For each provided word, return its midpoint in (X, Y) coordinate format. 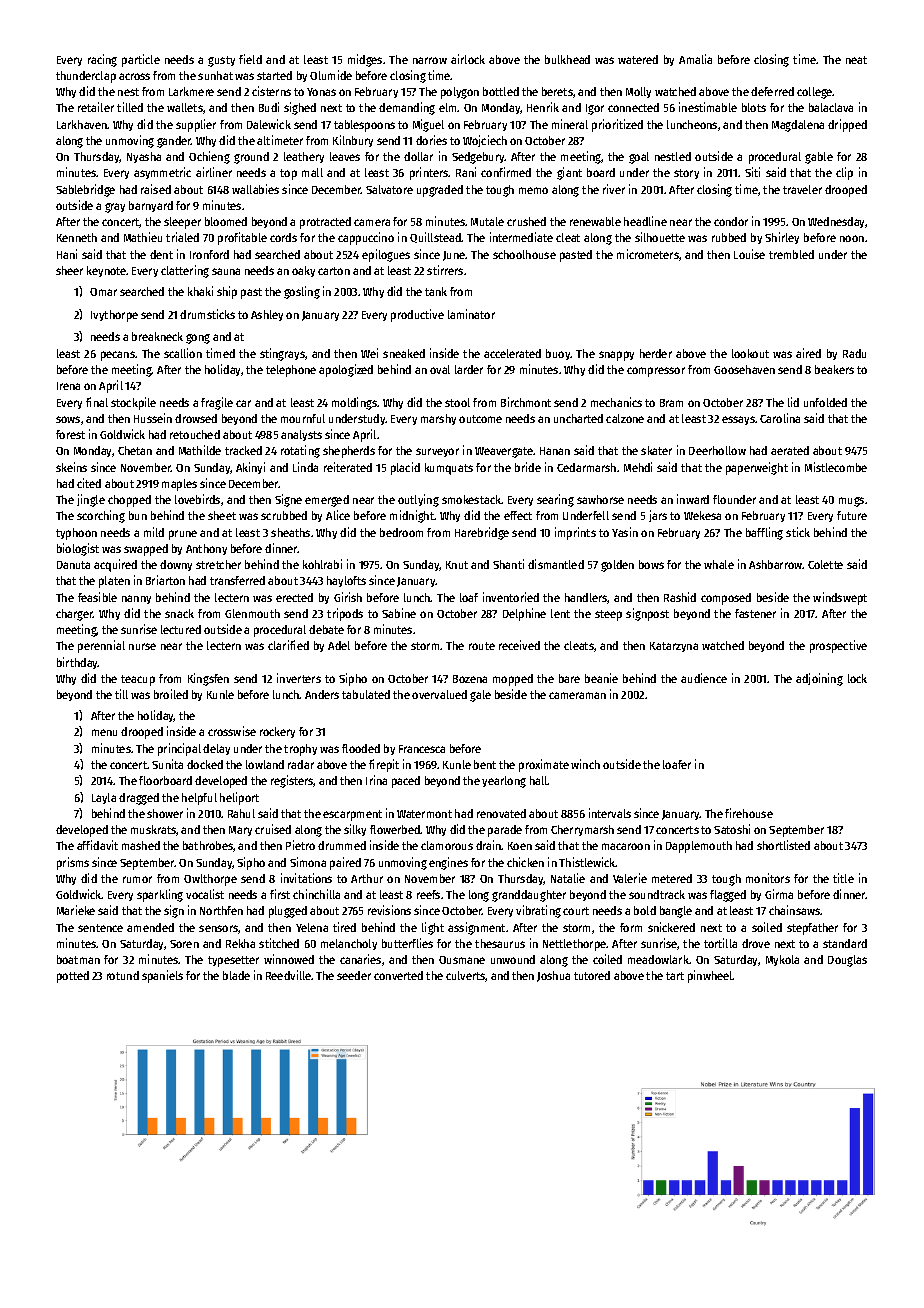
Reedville (289, 975)
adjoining (819, 679)
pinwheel (710, 976)
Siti (752, 172)
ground (251, 158)
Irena (68, 386)
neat (856, 60)
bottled (501, 91)
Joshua (553, 976)
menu (104, 732)
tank (436, 291)
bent (485, 764)
